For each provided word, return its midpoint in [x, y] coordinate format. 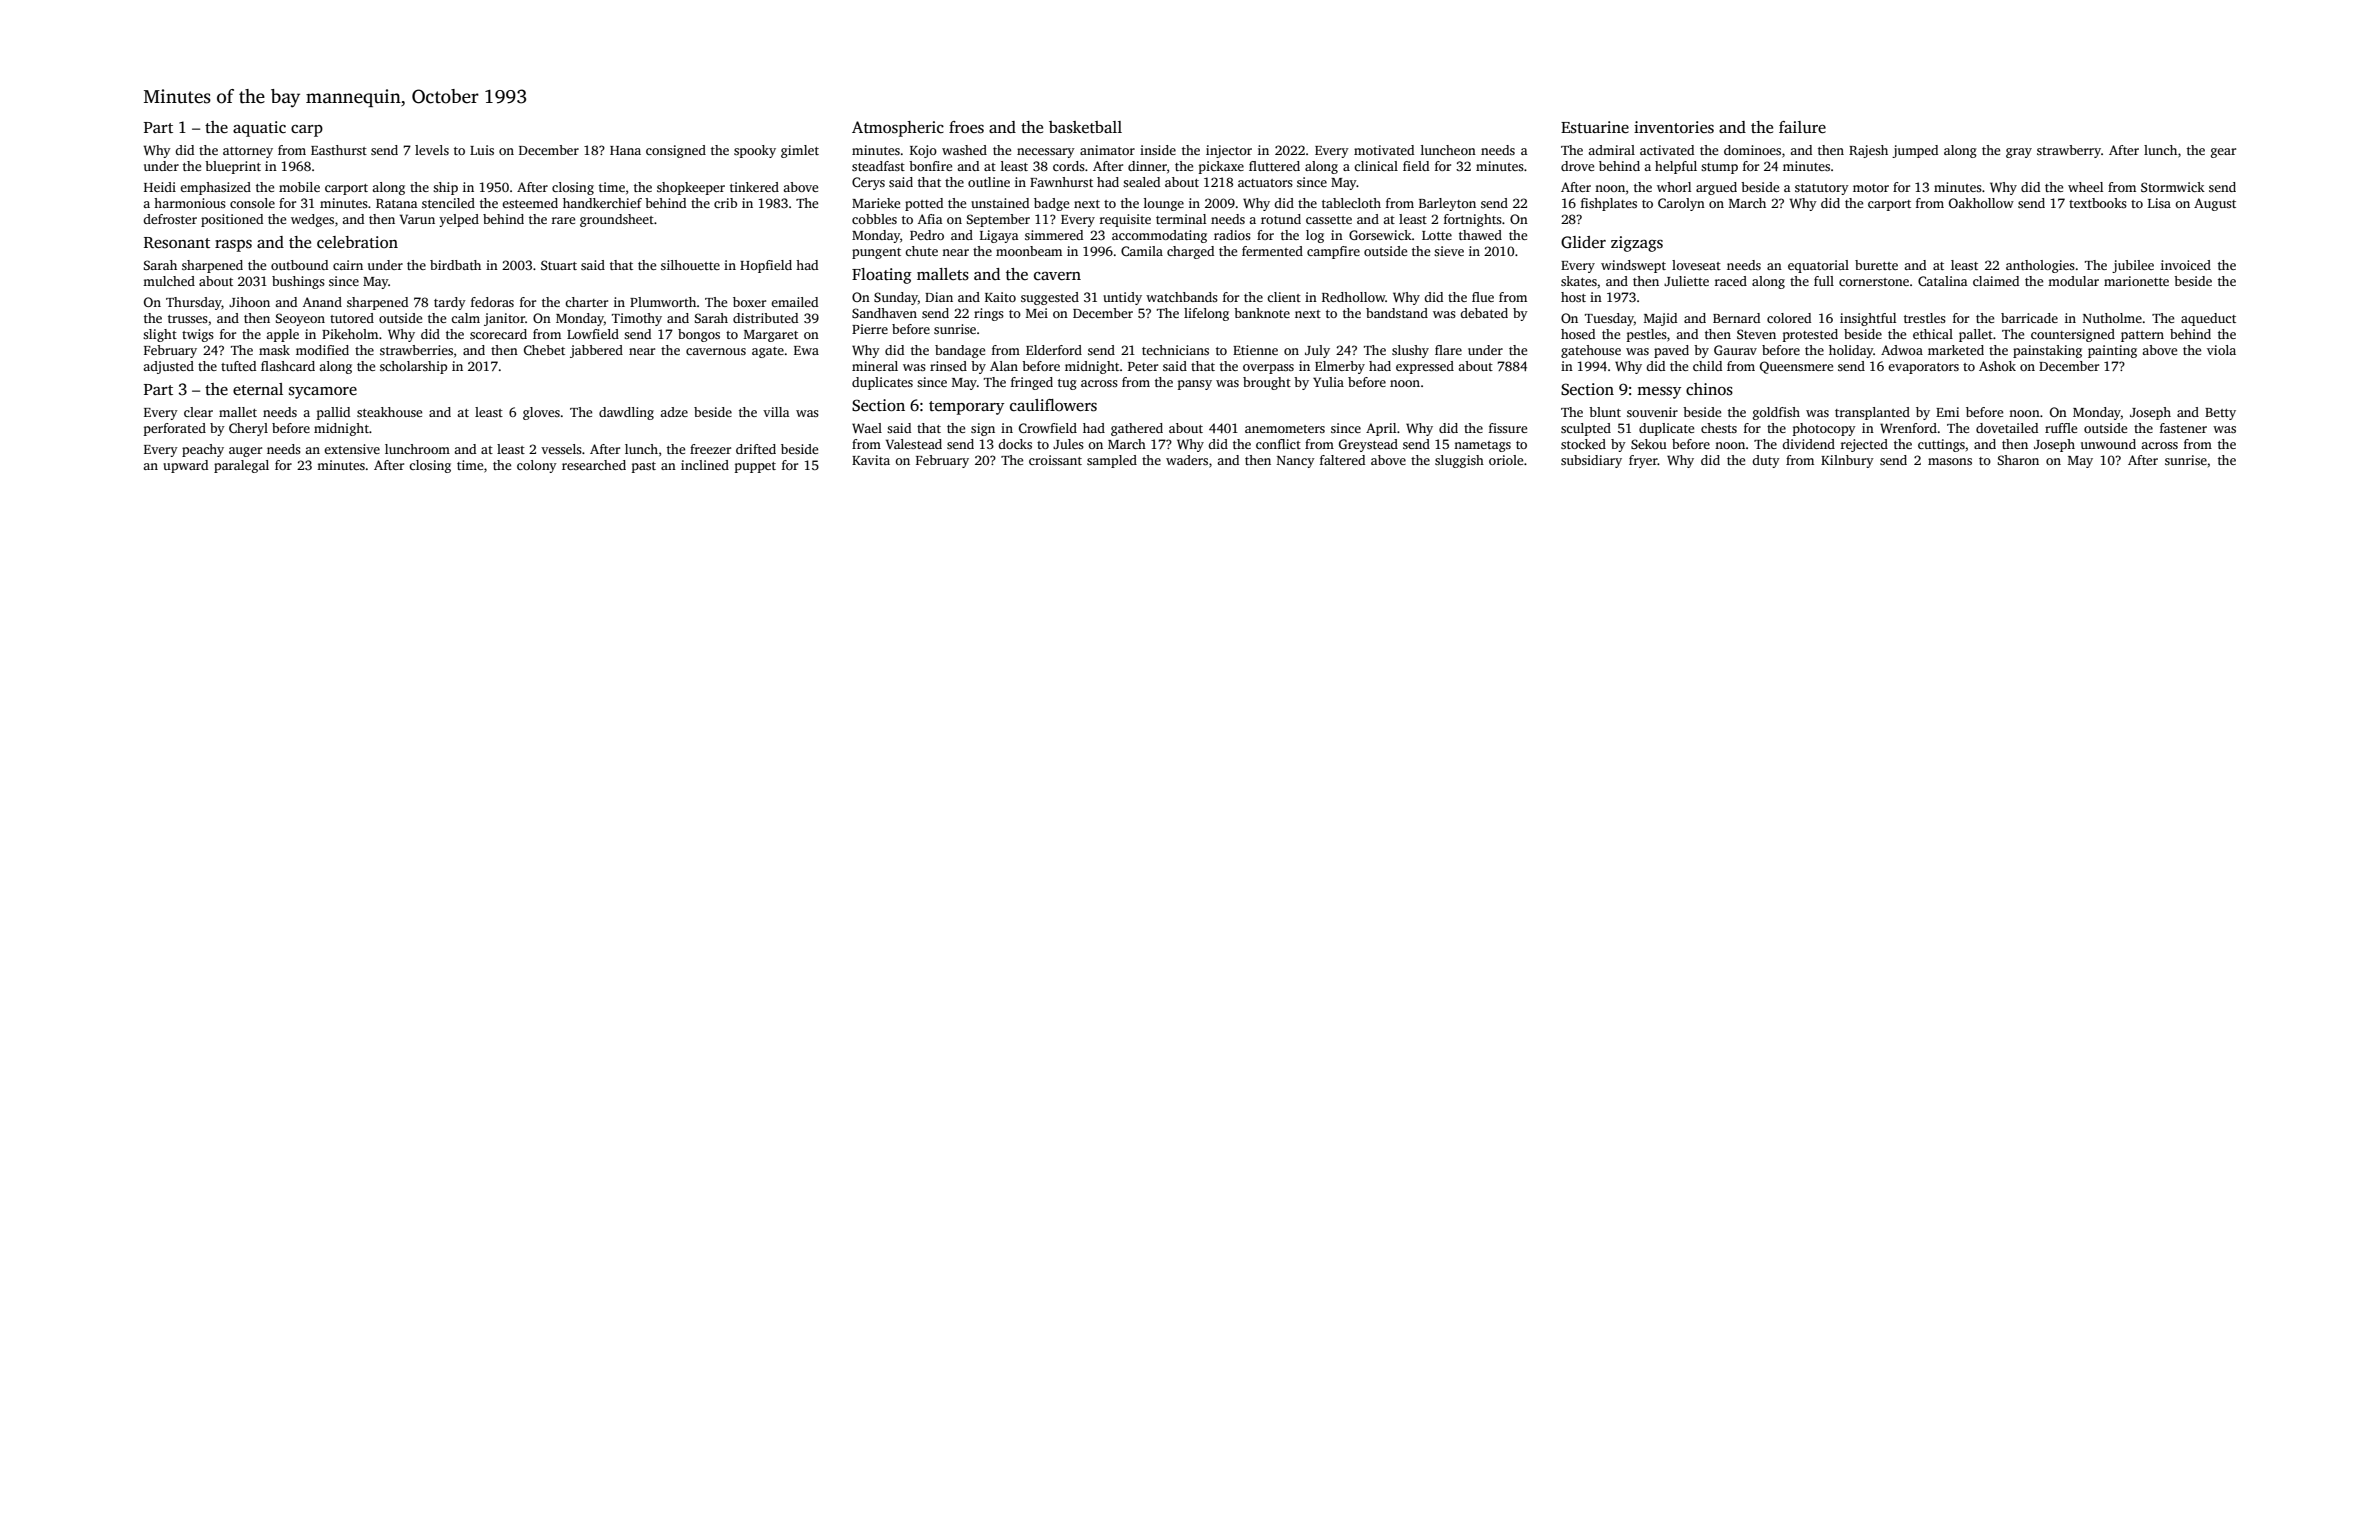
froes [966, 127]
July [1317, 351]
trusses [188, 319]
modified [322, 350]
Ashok [1997, 366]
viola [2221, 350]
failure [1802, 127]
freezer [710, 449]
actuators [1265, 183]
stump [1719, 168]
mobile [299, 187]
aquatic [259, 129]
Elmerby [1340, 367]
